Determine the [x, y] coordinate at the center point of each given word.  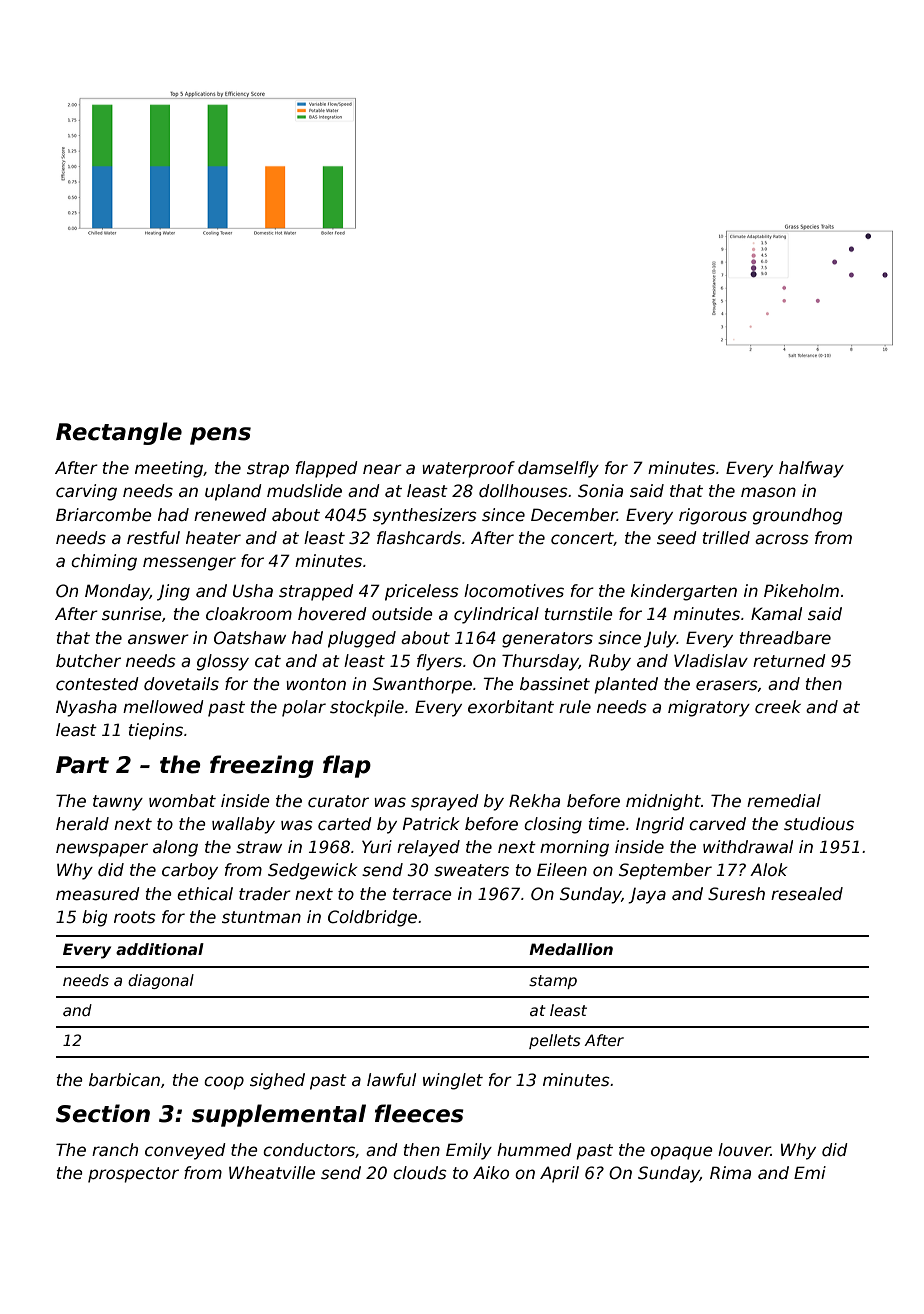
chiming [104, 562]
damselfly [558, 469]
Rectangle [119, 433]
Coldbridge [372, 918]
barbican [124, 1080]
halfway [811, 469]
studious [819, 824]
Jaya [647, 896]
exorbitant [511, 707]
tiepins [155, 731]
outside [402, 614]
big [94, 918]
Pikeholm [801, 591]
